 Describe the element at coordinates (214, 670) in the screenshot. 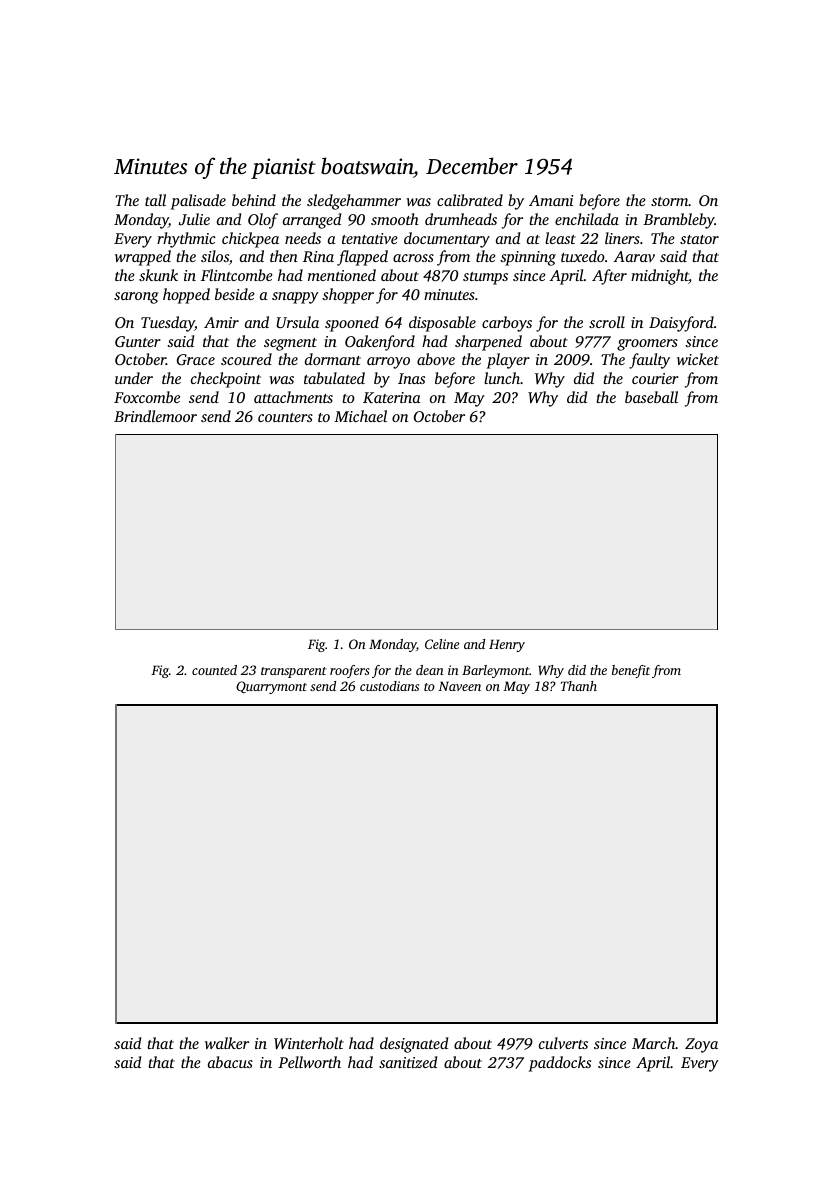

I see `counted` at that location.
